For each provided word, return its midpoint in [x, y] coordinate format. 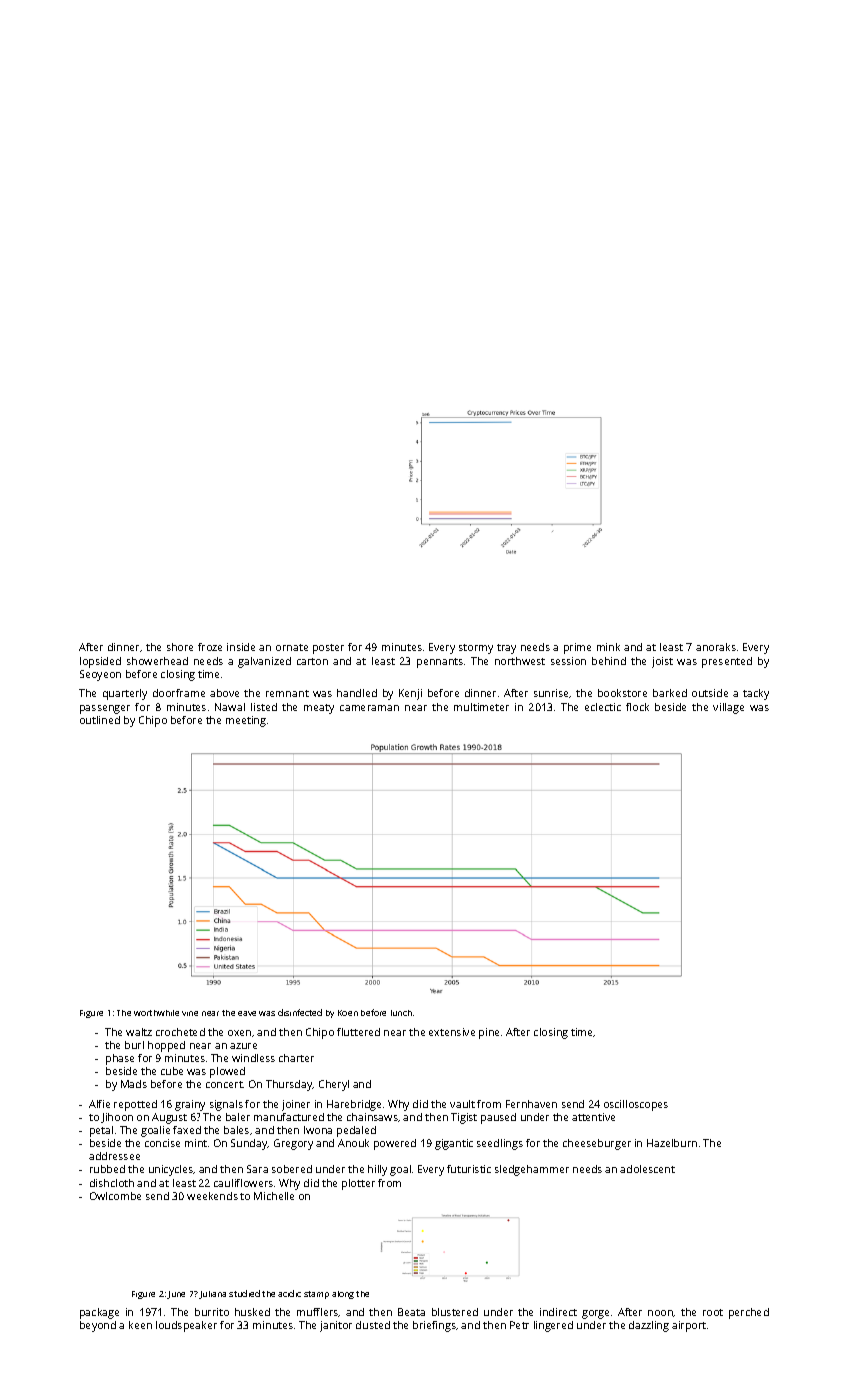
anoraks [716, 647]
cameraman [369, 708]
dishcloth [112, 1183]
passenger [105, 709]
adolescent [647, 1169]
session [568, 661]
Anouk [353, 1143]
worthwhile [156, 1013]
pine [489, 1033]
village [728, 708]
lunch [401, 1013]
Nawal [230, 707]
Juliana [212, 1295]
